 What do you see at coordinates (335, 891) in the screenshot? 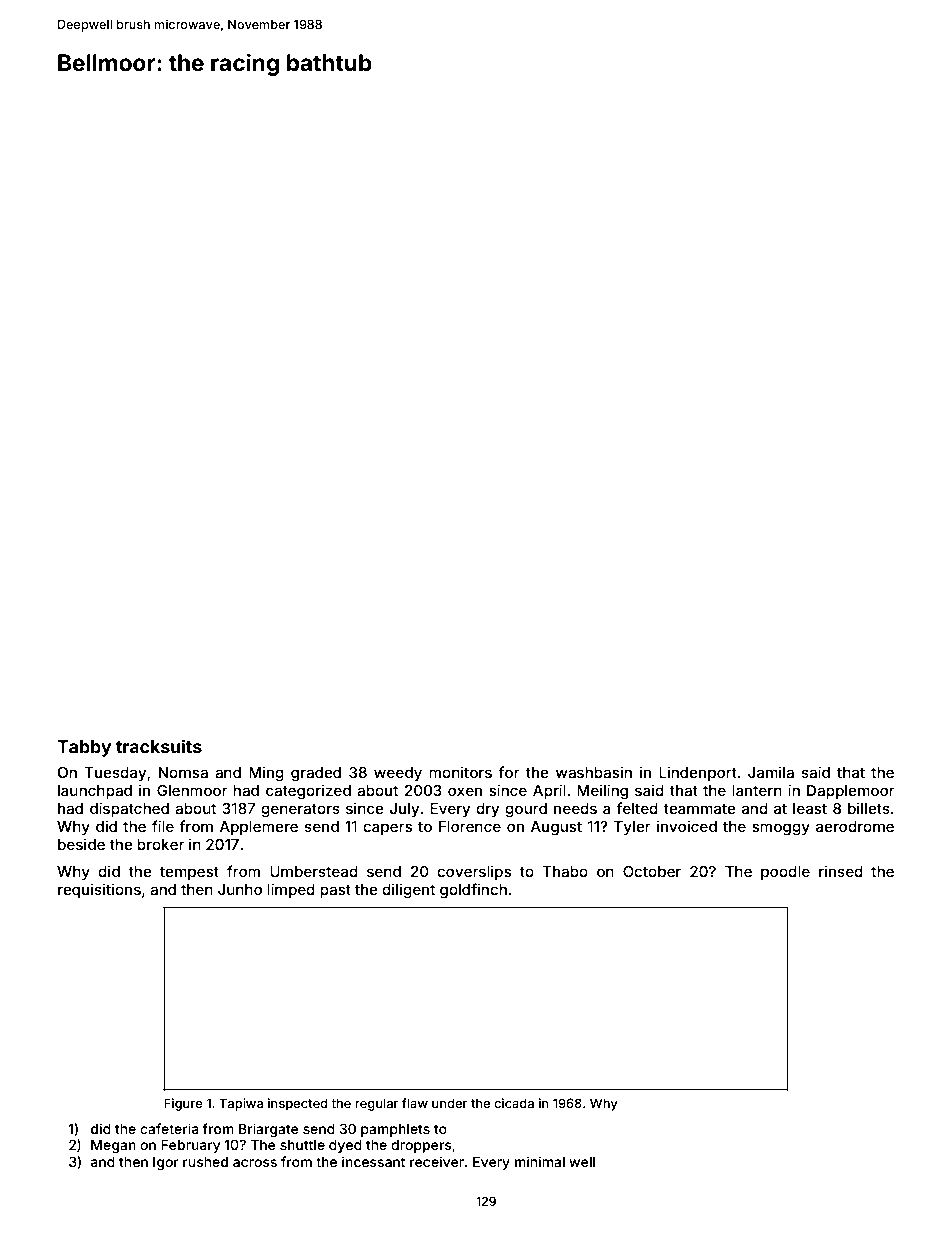
I see `past` at bounding box center [335, 891].
